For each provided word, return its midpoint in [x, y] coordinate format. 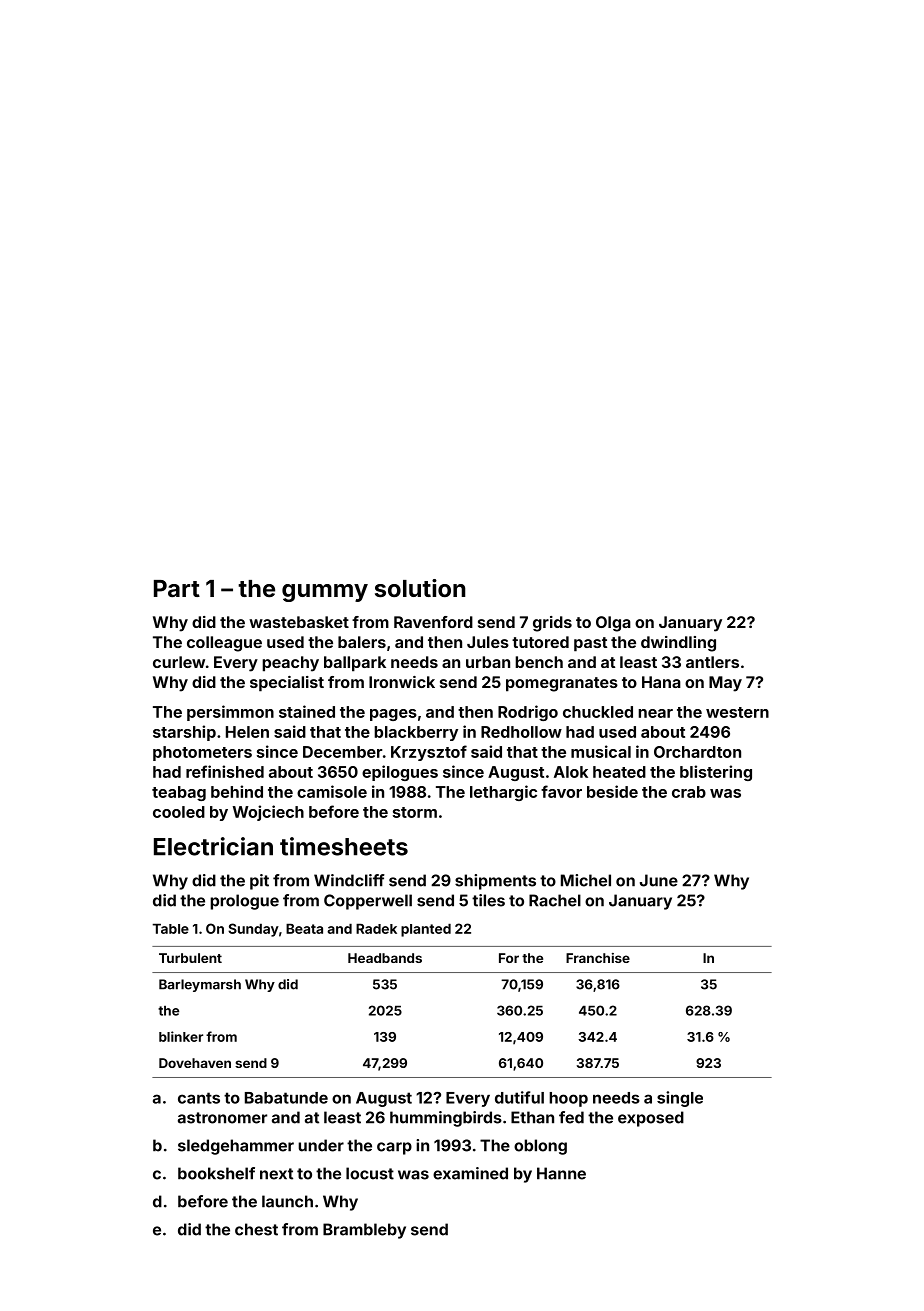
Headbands [385, 958]
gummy [325, 593]
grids [552, 624]
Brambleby [364, 1231]
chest [256, 1229]
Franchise [598, 958]
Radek [376, 928]
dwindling [678, 644]
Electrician [213, 846]
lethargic [503, 793]
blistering [716, 773]
